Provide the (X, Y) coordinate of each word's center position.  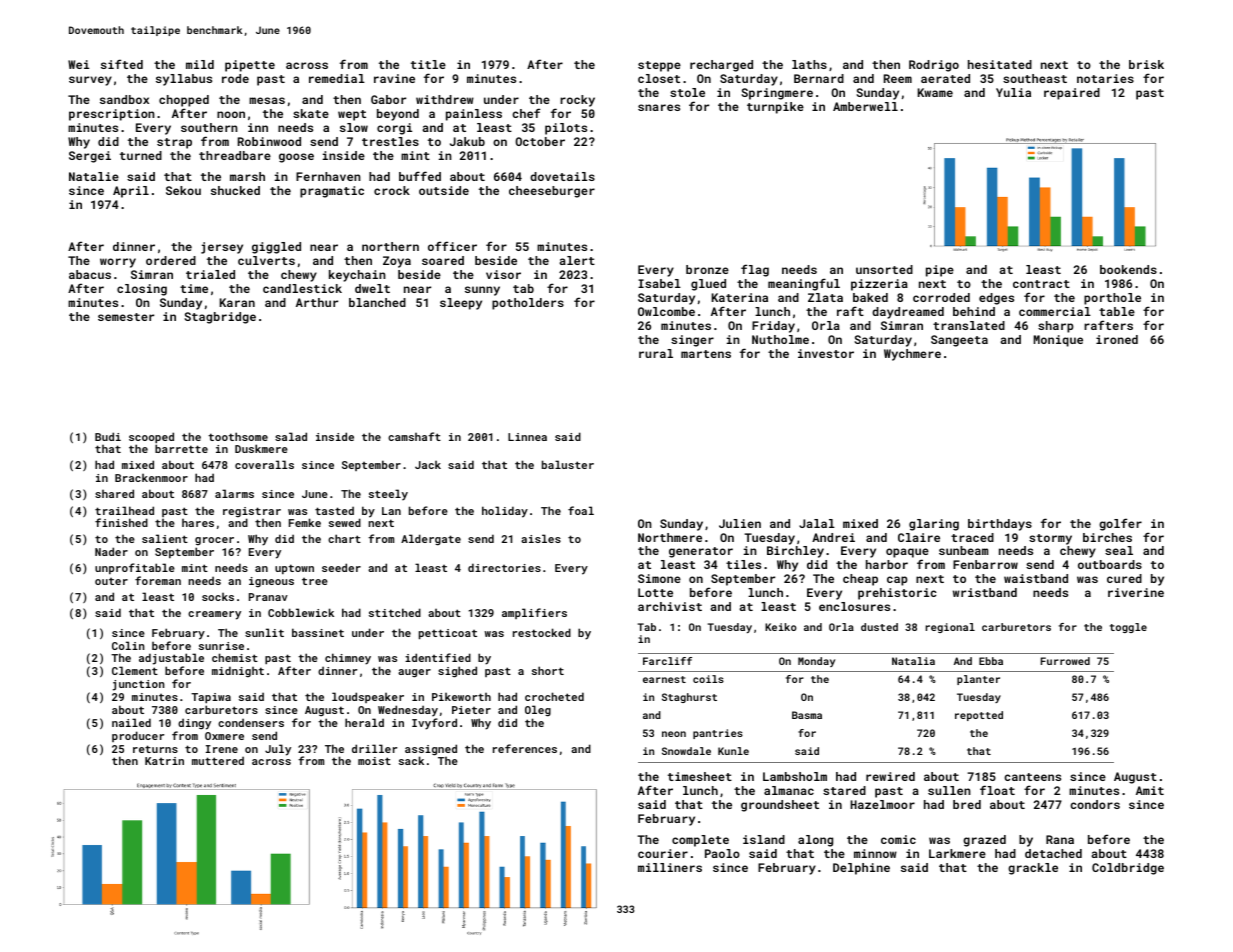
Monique (1058, 341)
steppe (659, 66)
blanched (377, 302)
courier (663, 853)
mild (200, 64)
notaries (1105, 78)
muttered (218, 760)
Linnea (527, 437)
